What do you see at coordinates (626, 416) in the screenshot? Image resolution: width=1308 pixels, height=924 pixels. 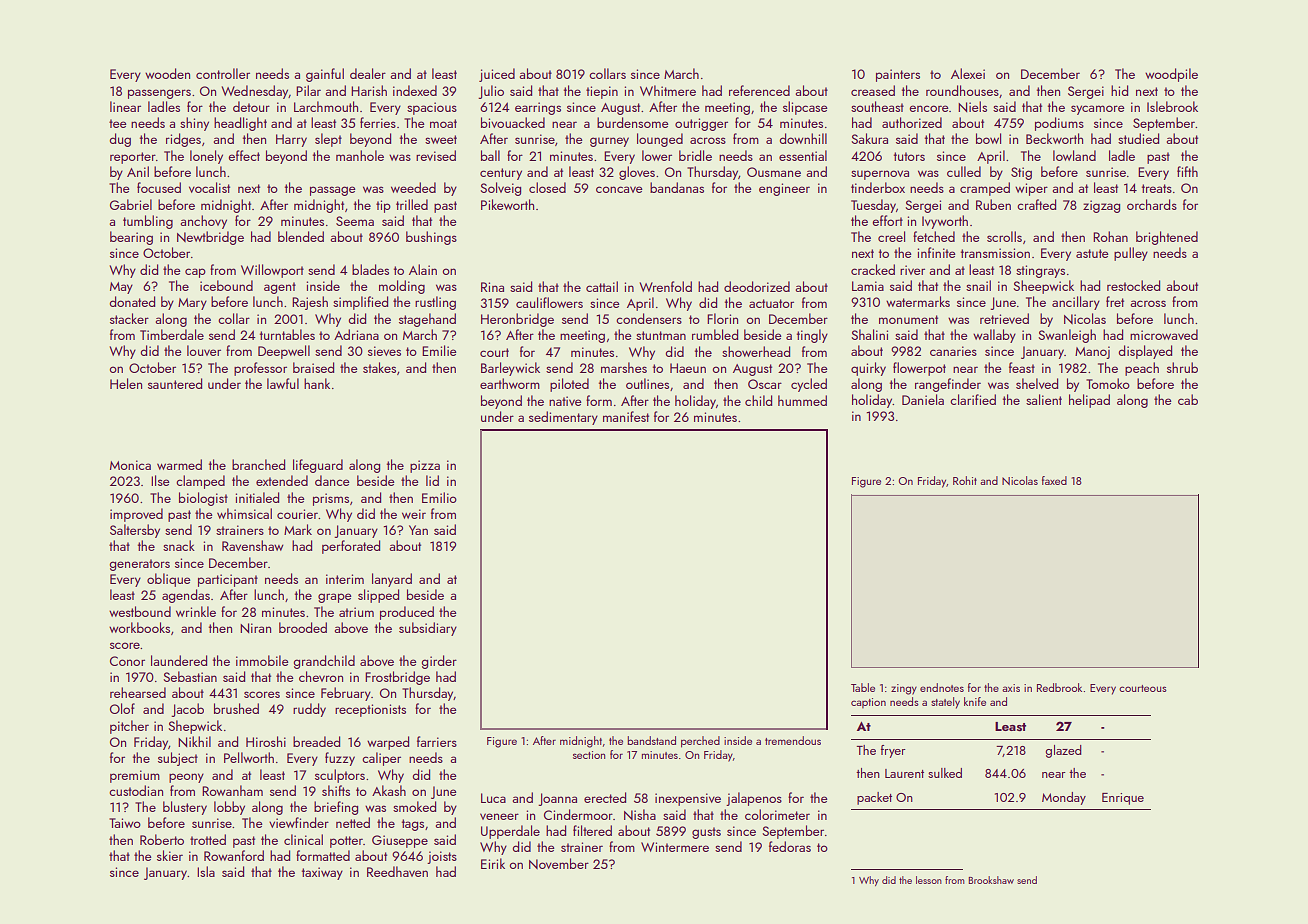 I see `manifest` at bounding box center [626, 416].
